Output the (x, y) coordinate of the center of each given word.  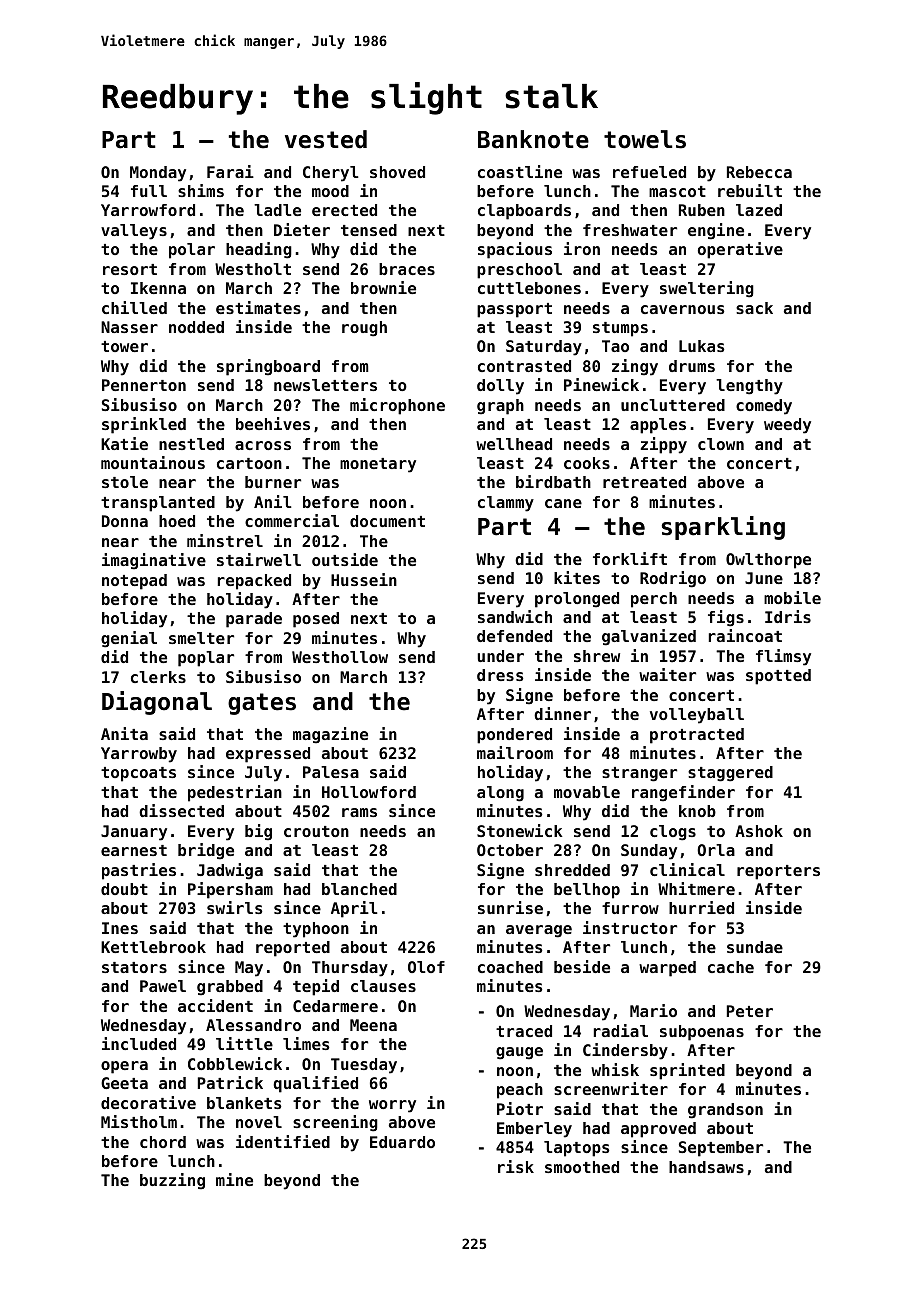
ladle (277, 210)
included (139, 1043)
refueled (649, 172)
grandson (725, 1111)
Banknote (533, 139)
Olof (426, 967)
